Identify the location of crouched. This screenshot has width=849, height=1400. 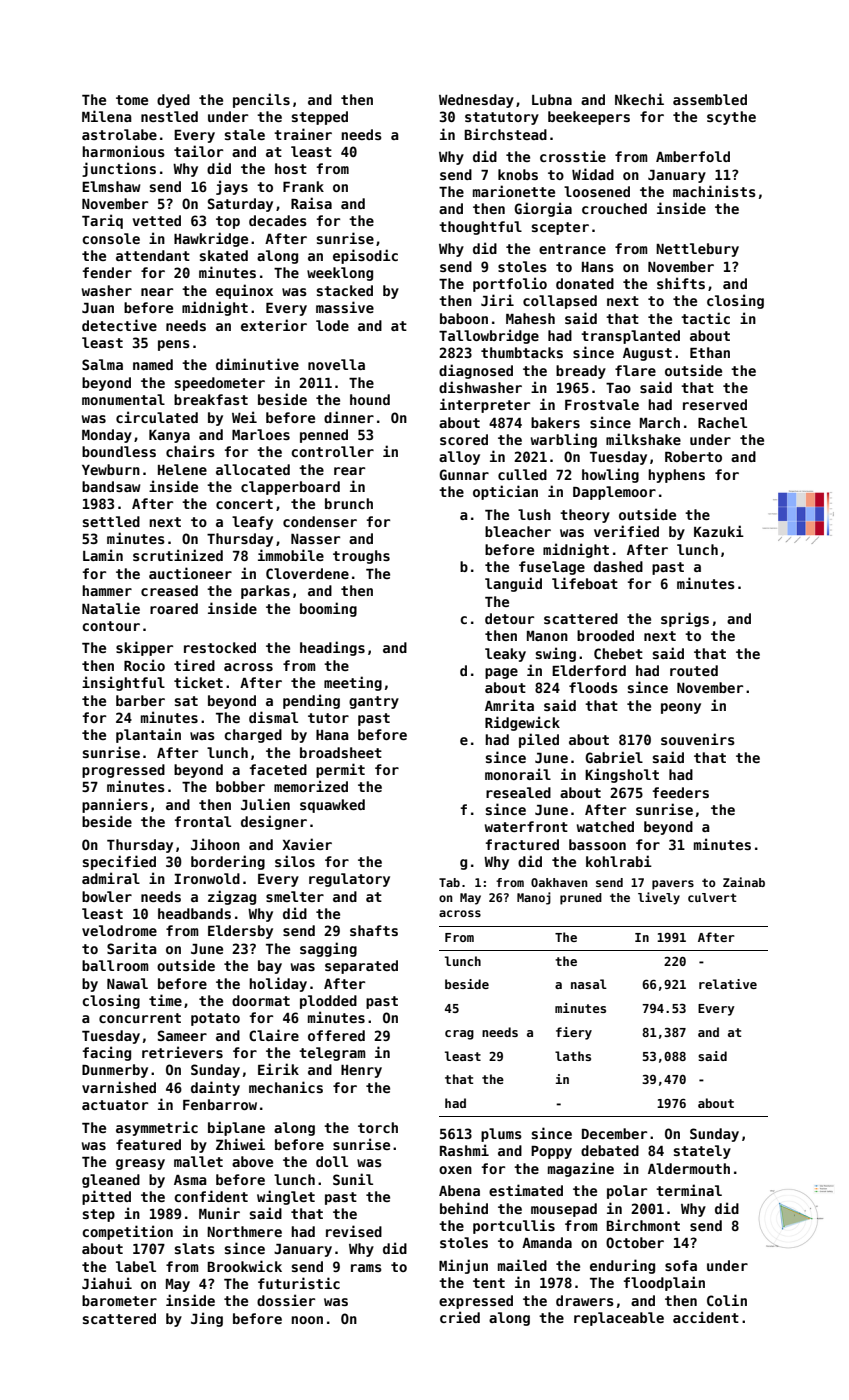
(614, 208).
